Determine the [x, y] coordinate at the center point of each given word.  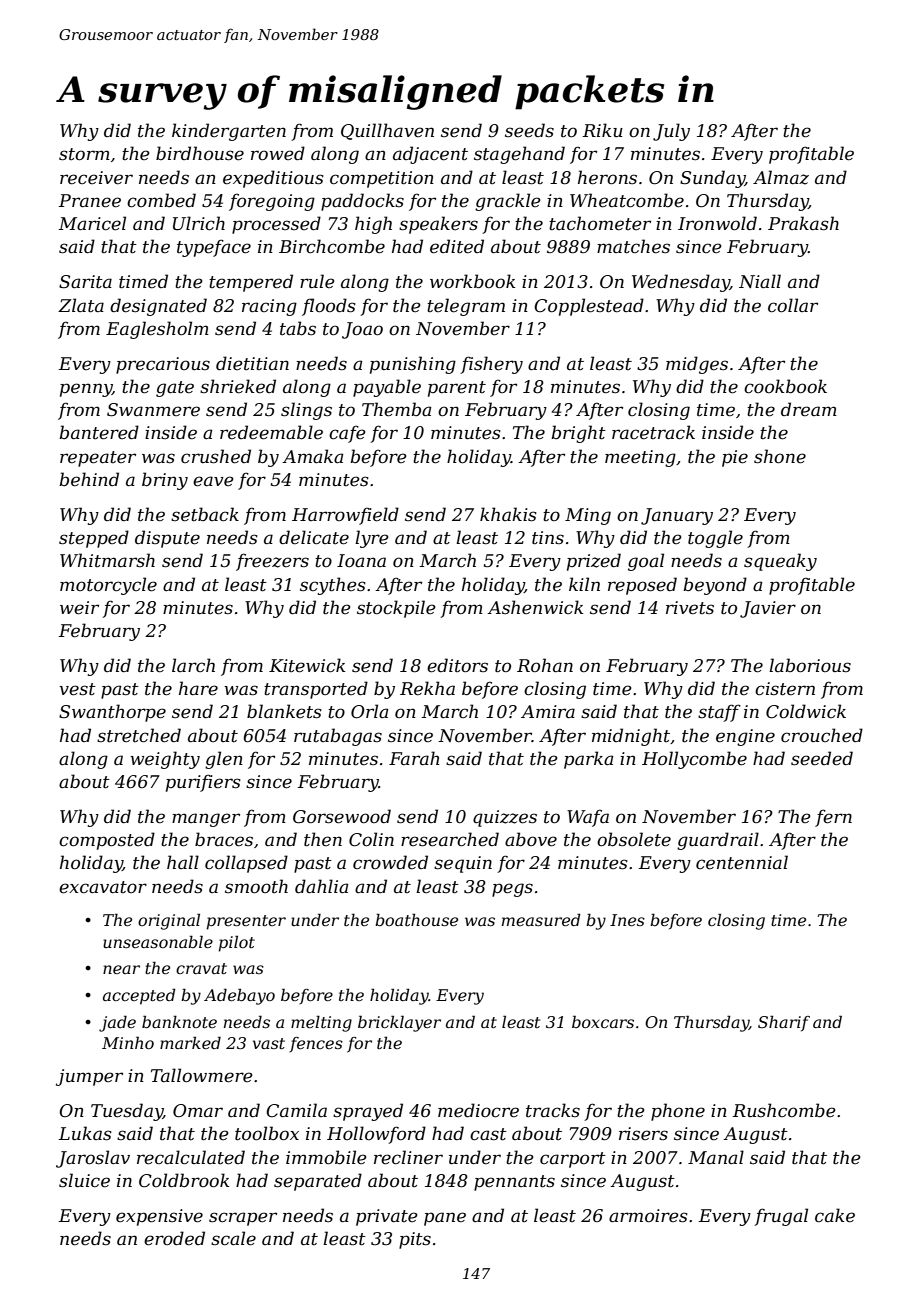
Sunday [712, 179]
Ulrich [199, 223]
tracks [553, 1110]
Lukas [85, 1133]
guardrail [718, 841]
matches [633, 246]
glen [224, 760]
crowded [390, 862]
